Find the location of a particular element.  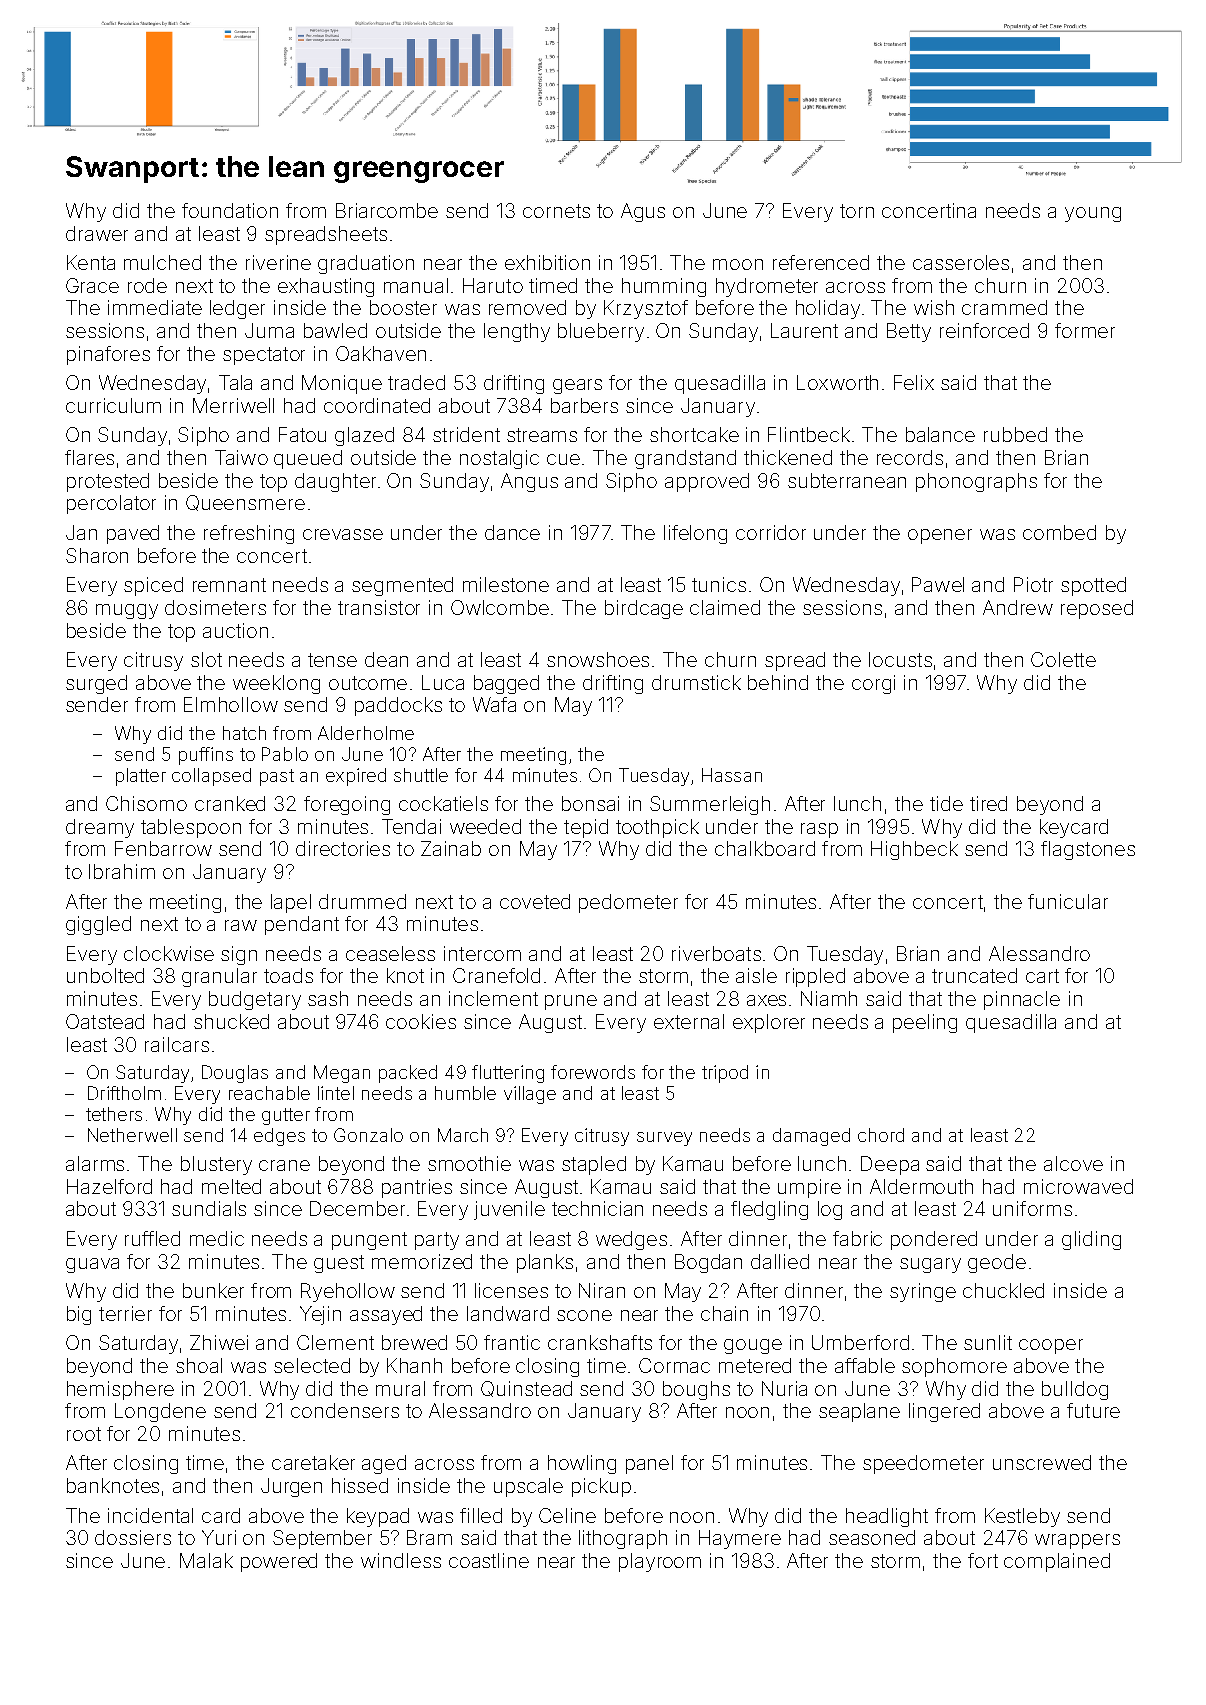

cockatiels is located at coordinates (443, 803).
